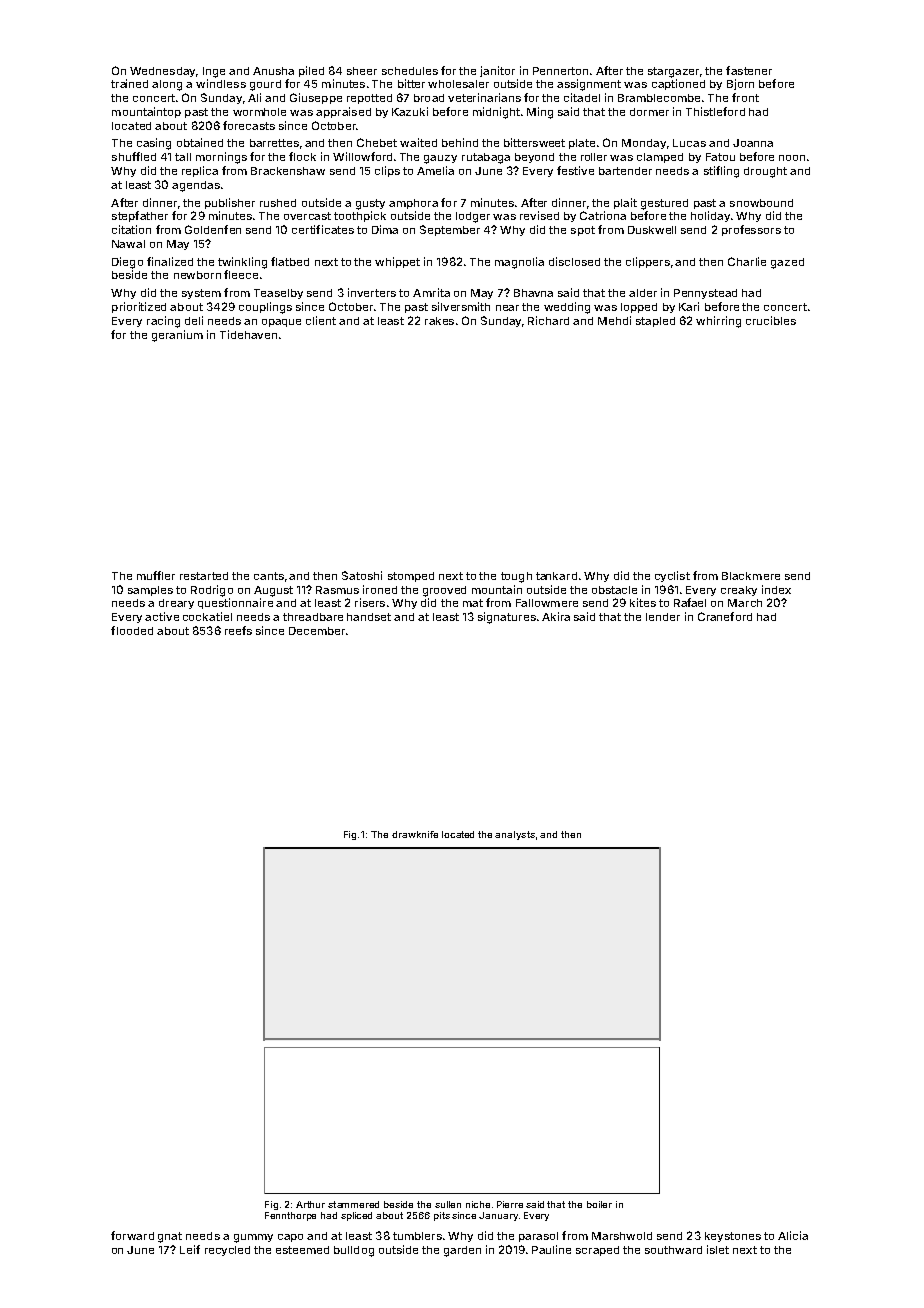 The image size is (924, 1308). What do you see at coordinates (516, 577) in the screenshot?
I see `tough` at bounding box center [516, 577].
